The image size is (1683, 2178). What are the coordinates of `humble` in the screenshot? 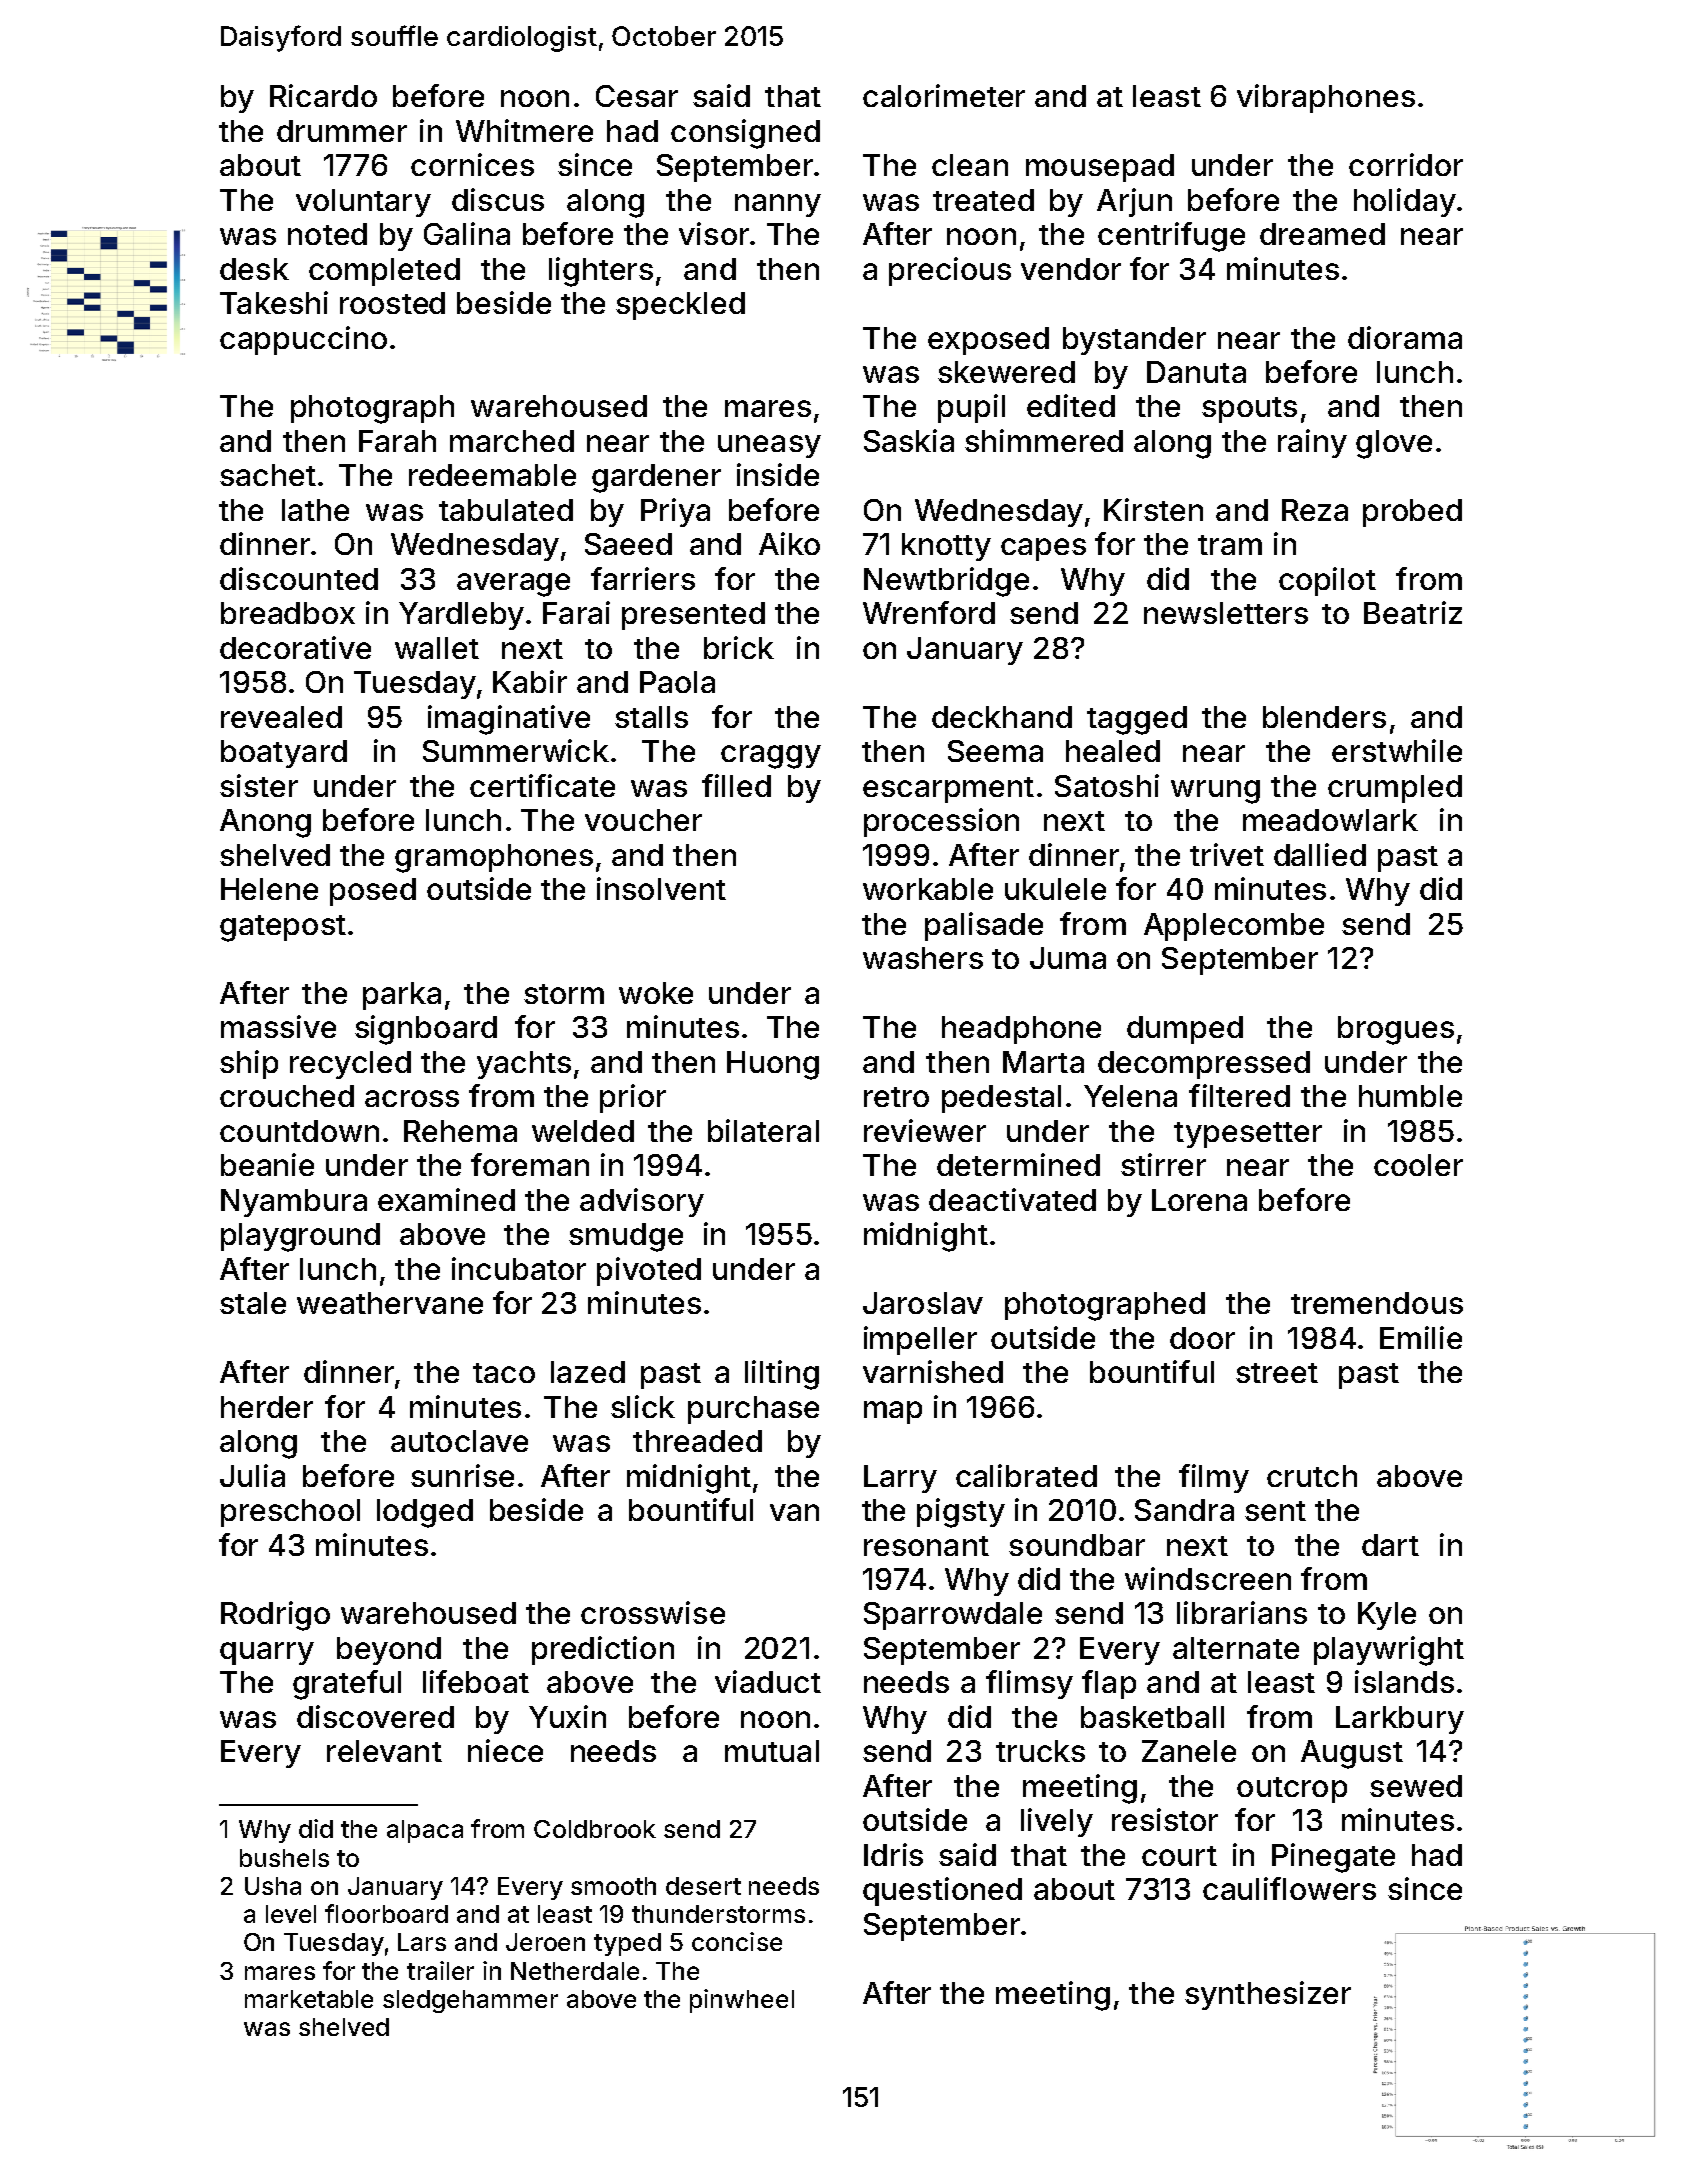 It's located at (1410, 1096).
